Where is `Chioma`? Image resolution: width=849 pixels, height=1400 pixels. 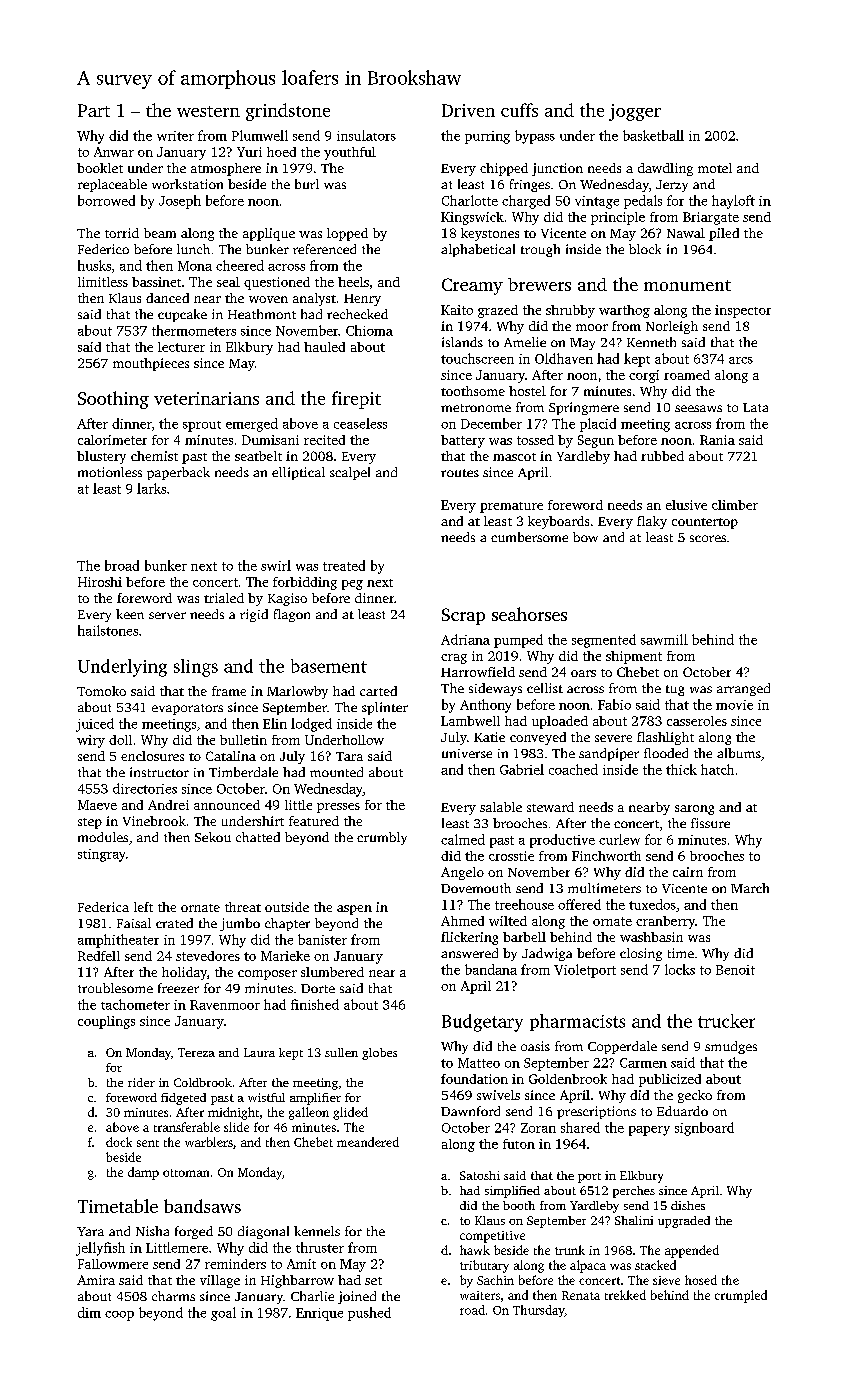 Chioma is located at coordinates (369, 330).
